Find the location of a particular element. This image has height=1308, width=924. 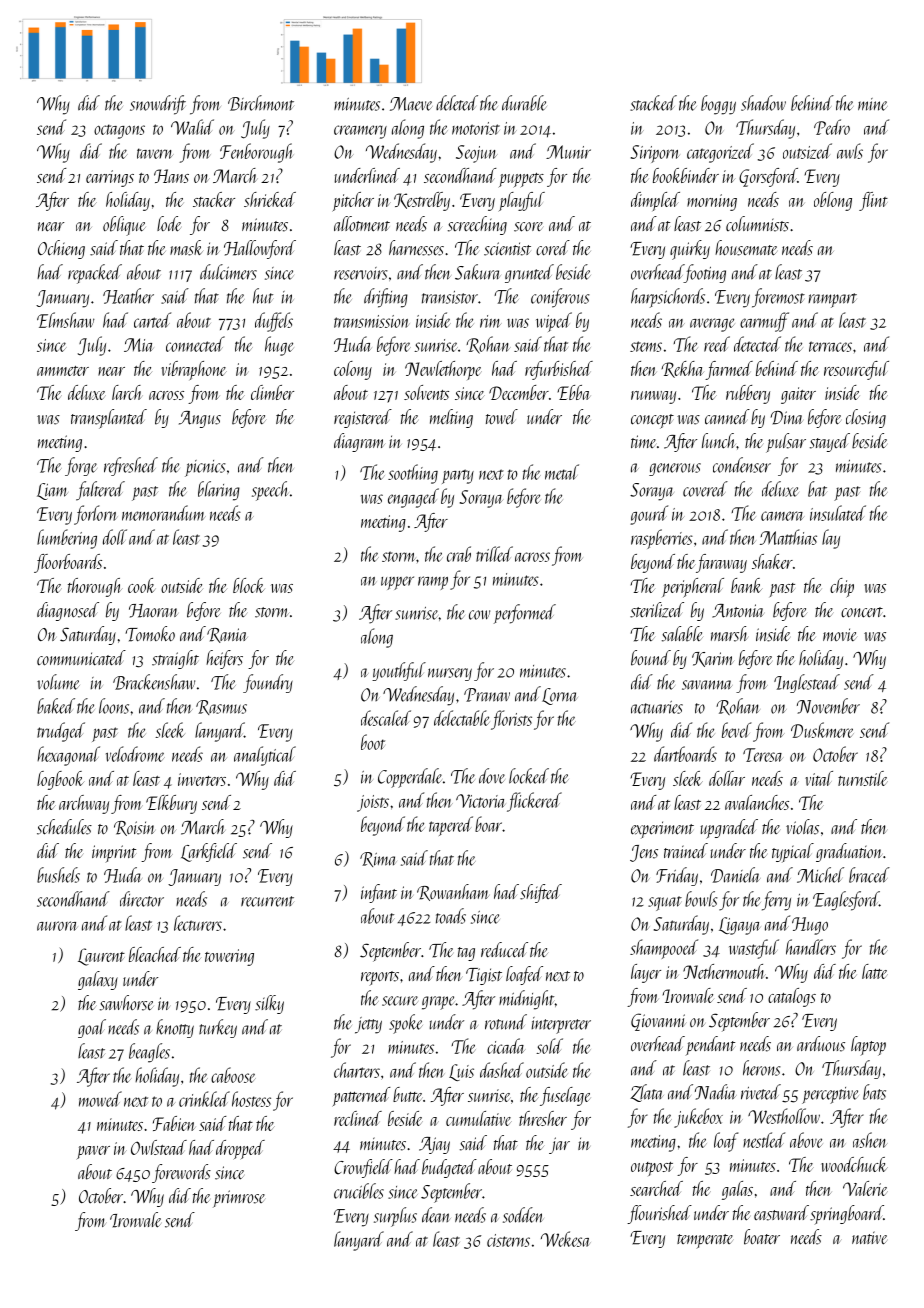

Gorseford is located at coordinates (768, 177).
